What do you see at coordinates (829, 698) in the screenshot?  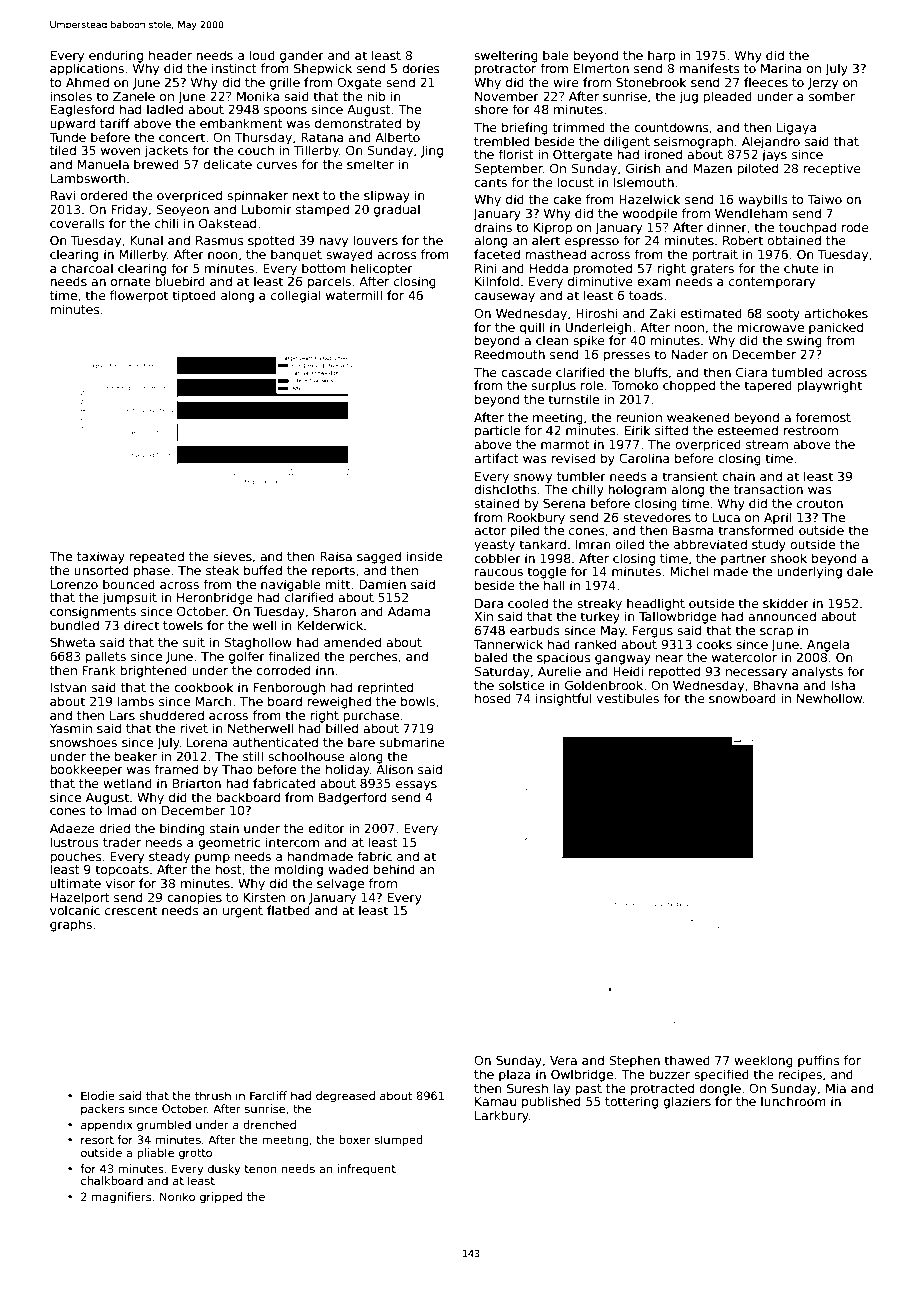 I see `Newhollow` at bounding box center [829, 698].
